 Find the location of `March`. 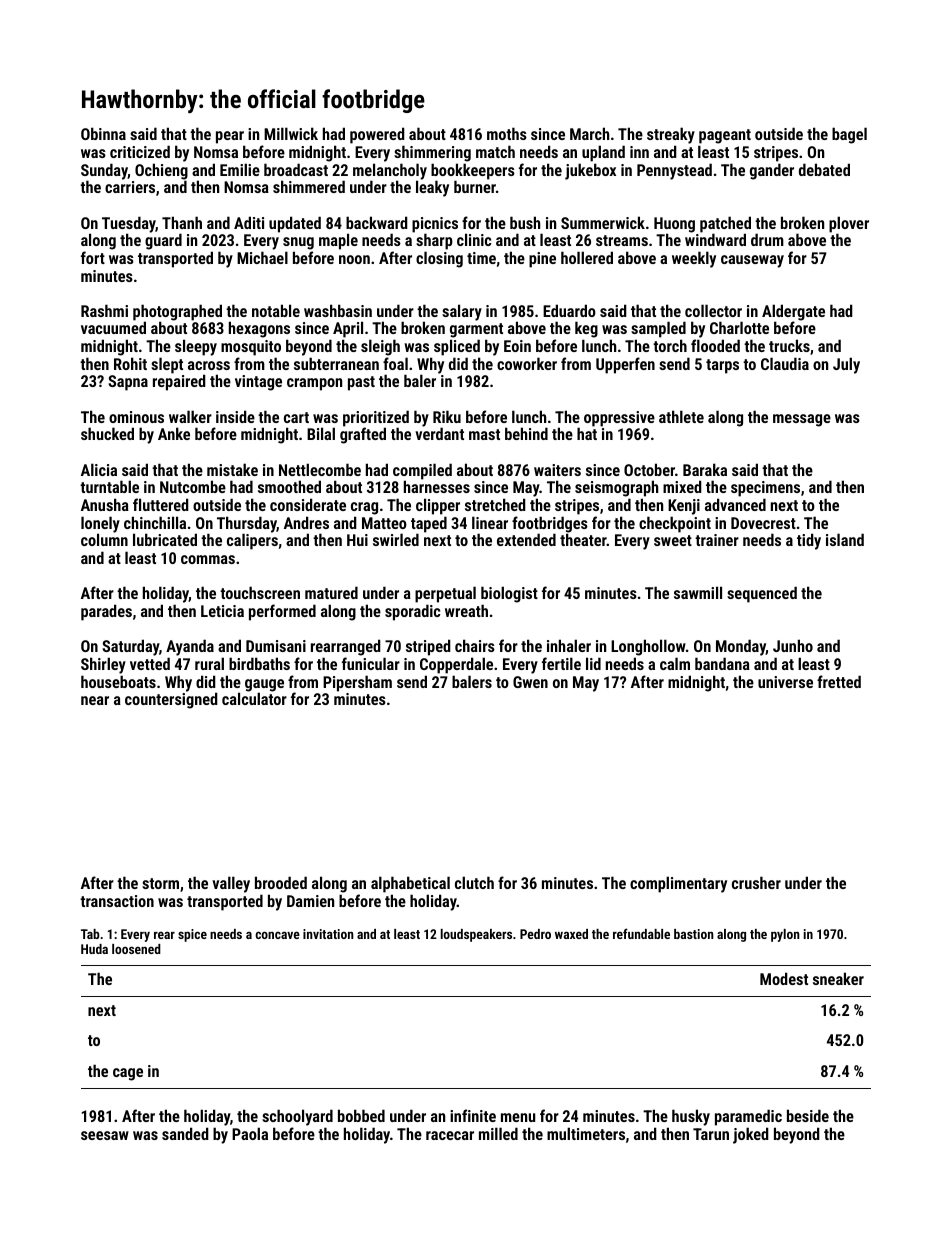

March is located at coordinates (589, 133).
